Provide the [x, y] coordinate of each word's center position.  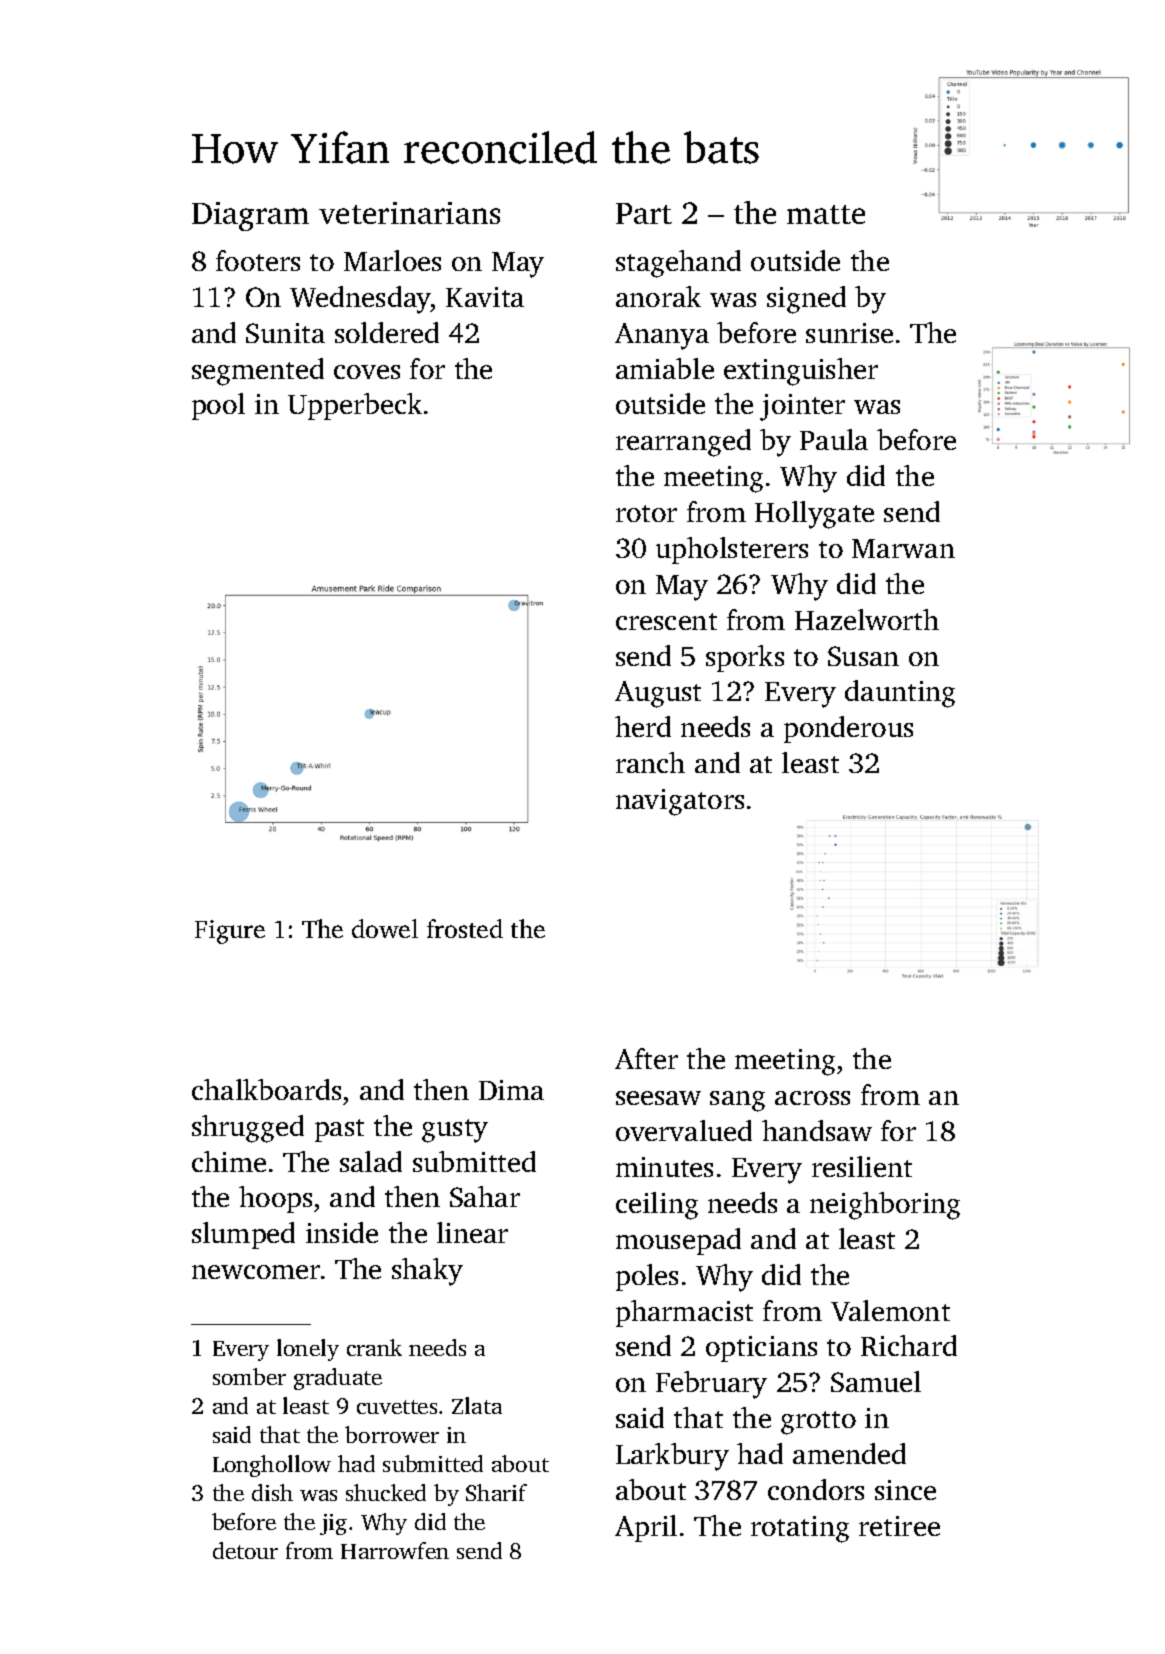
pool [218, 406]
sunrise [849, 333]
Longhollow [272, 1466]
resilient [862, 1166]
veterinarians [409, 213]
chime [229, 1161]
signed [806, 300]
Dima [511, 1090]
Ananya [662, 336]
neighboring [885, 1206]
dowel [385, 928]
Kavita [485, 297]
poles [647, 1277]
